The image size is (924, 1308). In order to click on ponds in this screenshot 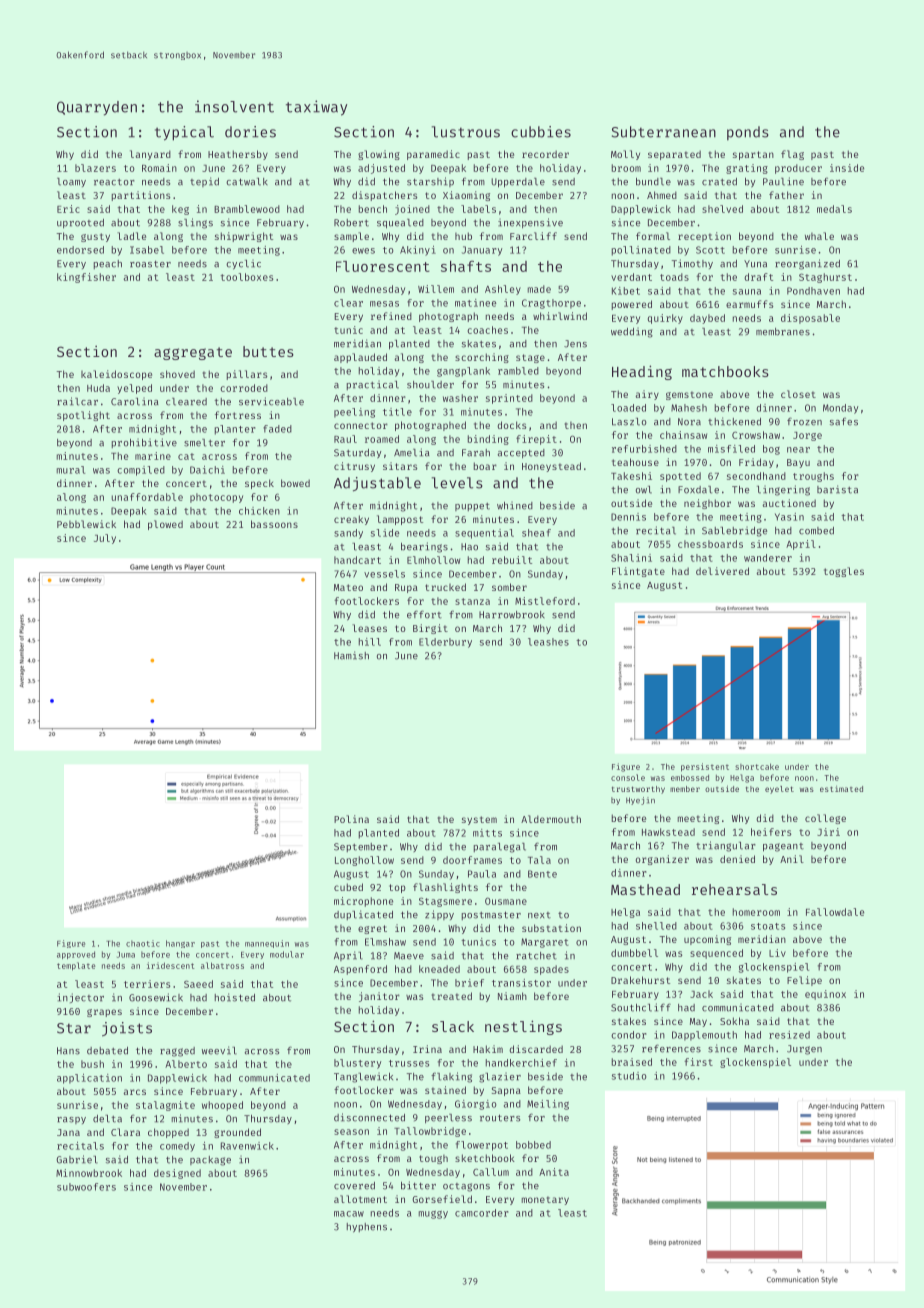, I will do `click(748, 133)`.
